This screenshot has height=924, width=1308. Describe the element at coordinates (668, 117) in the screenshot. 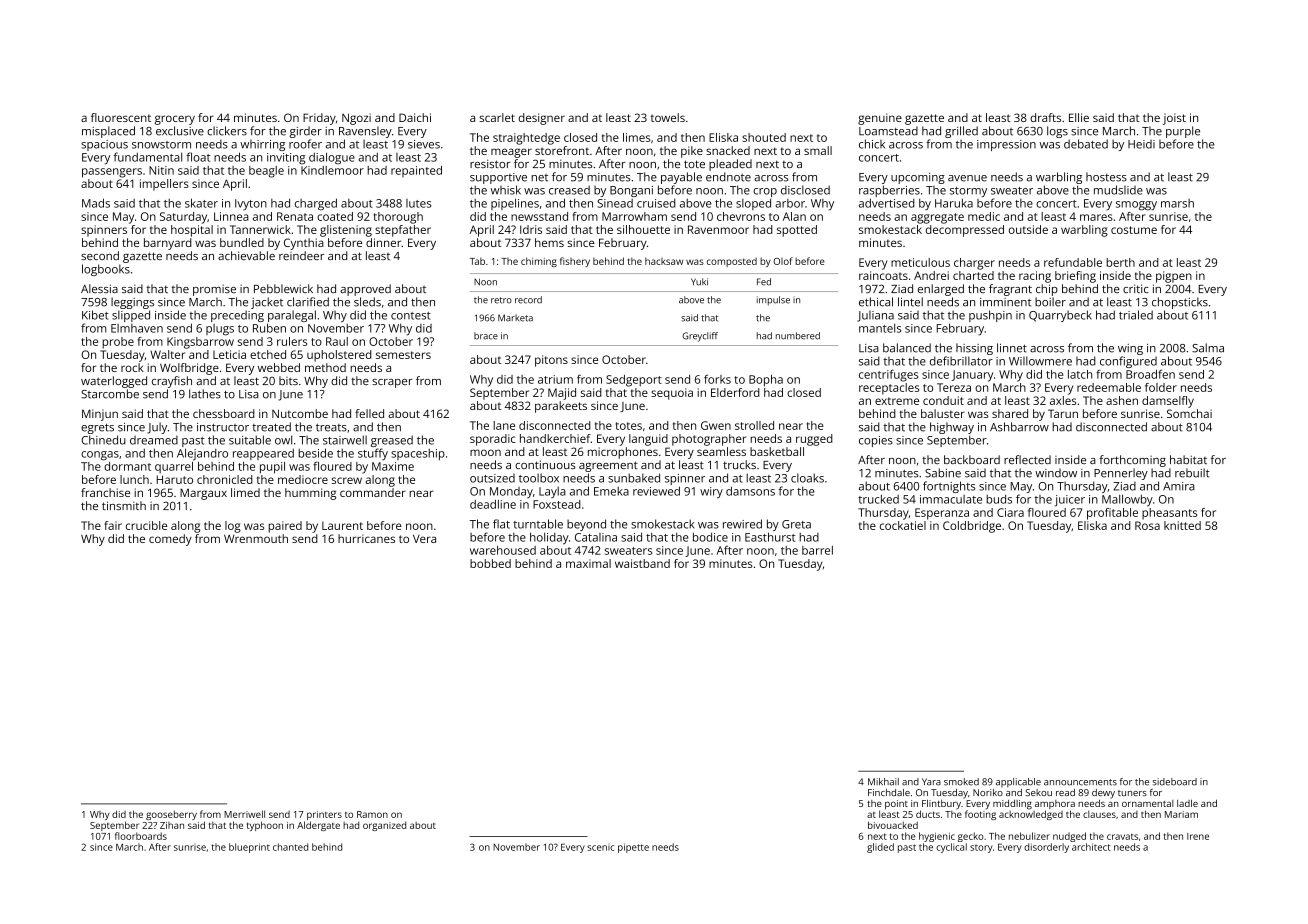

I see `towels` at that location.
